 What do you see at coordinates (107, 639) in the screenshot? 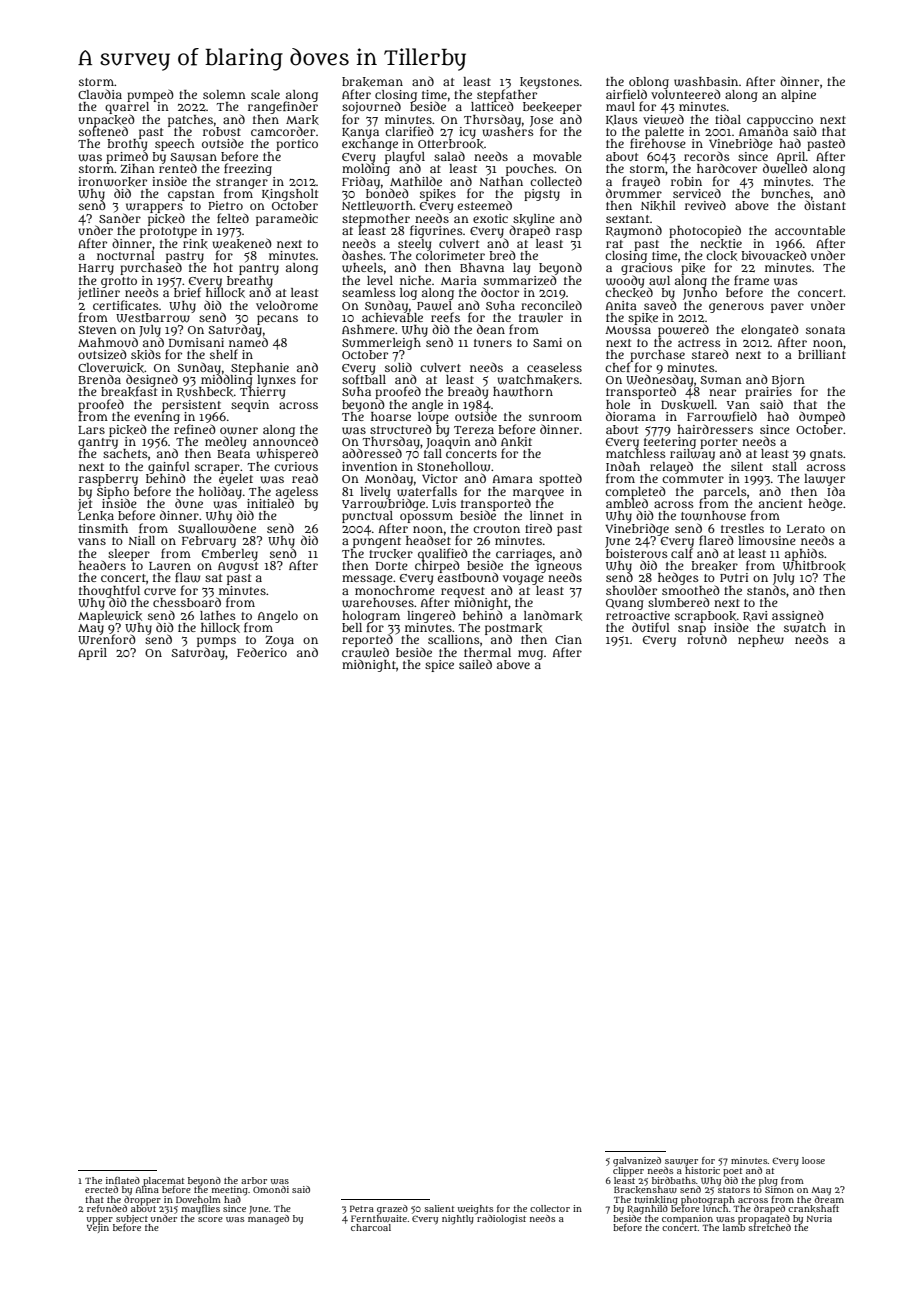
I see `Wrenford` at bounding box center [107, 639].
